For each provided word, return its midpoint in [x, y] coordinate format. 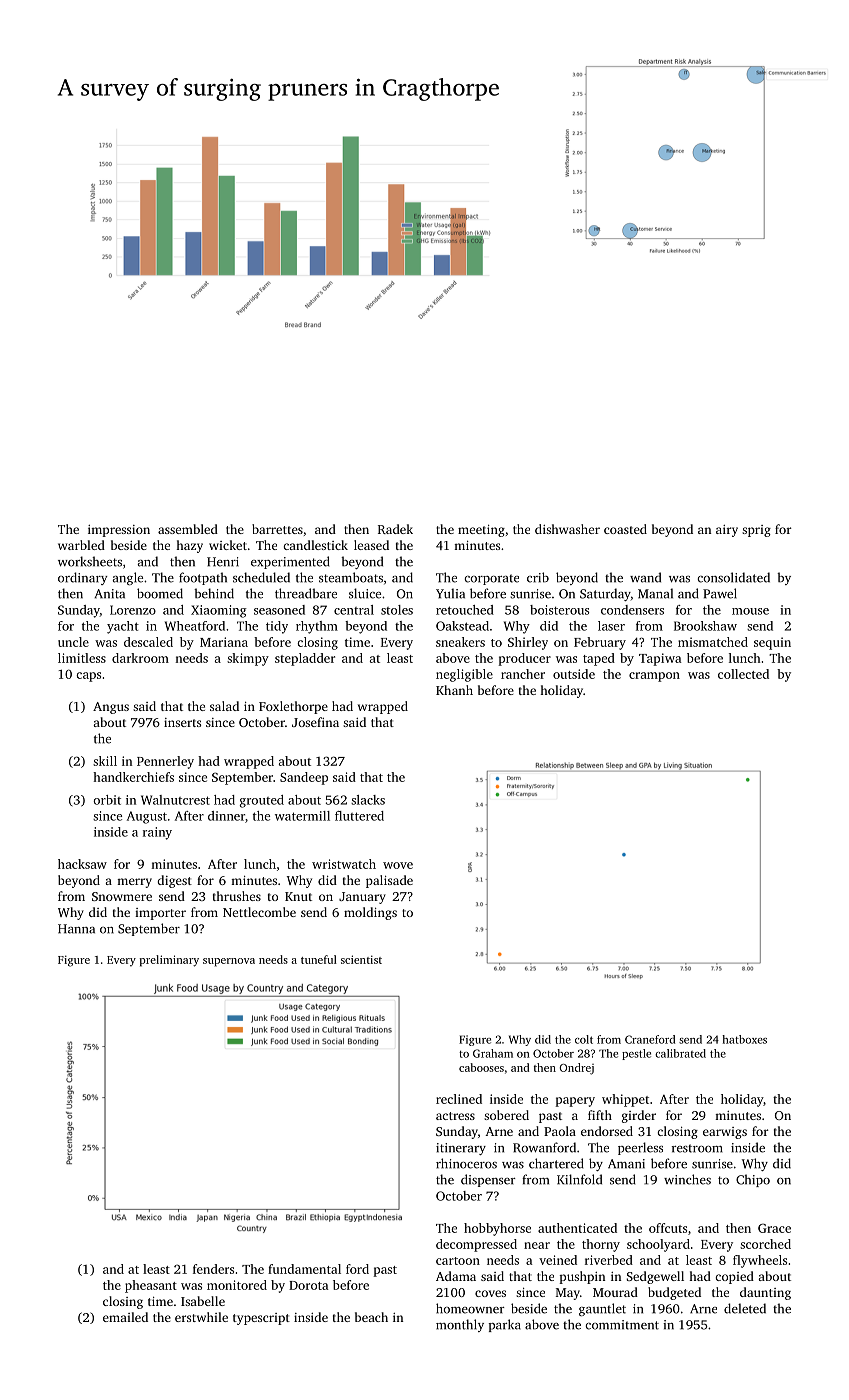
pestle [636, 1054]
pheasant [151, 1286]
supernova [229, 962]
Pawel [720, 593]
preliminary [169, 961]
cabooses [481, 1067]
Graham [493, 1053]
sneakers [460, 642]
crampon [654, 677]
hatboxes [744, 1039]
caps [88, 677]
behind [214, 593]
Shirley [528, 643]
